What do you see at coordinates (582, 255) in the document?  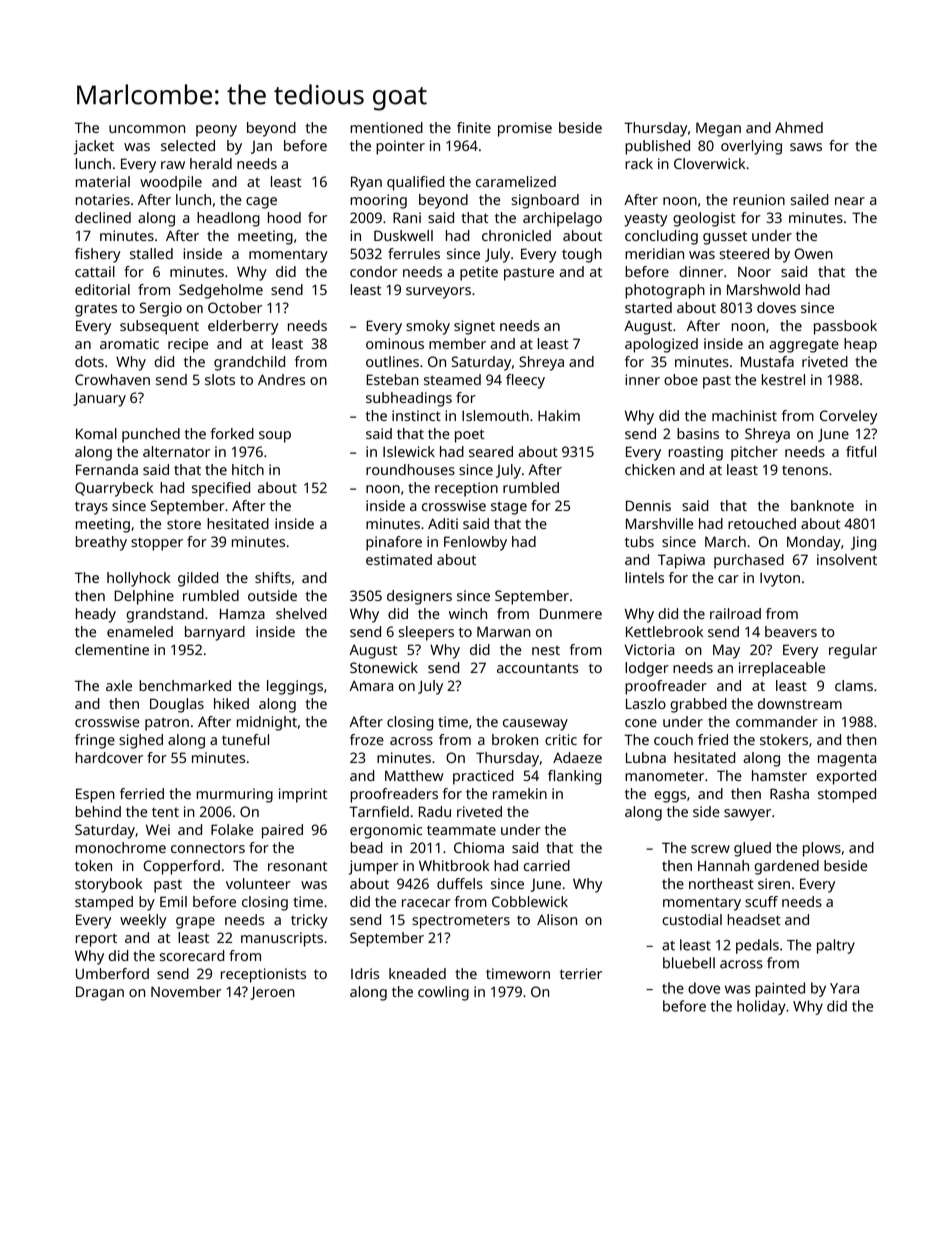 I see `tough` at bounding box center [582, 255].
